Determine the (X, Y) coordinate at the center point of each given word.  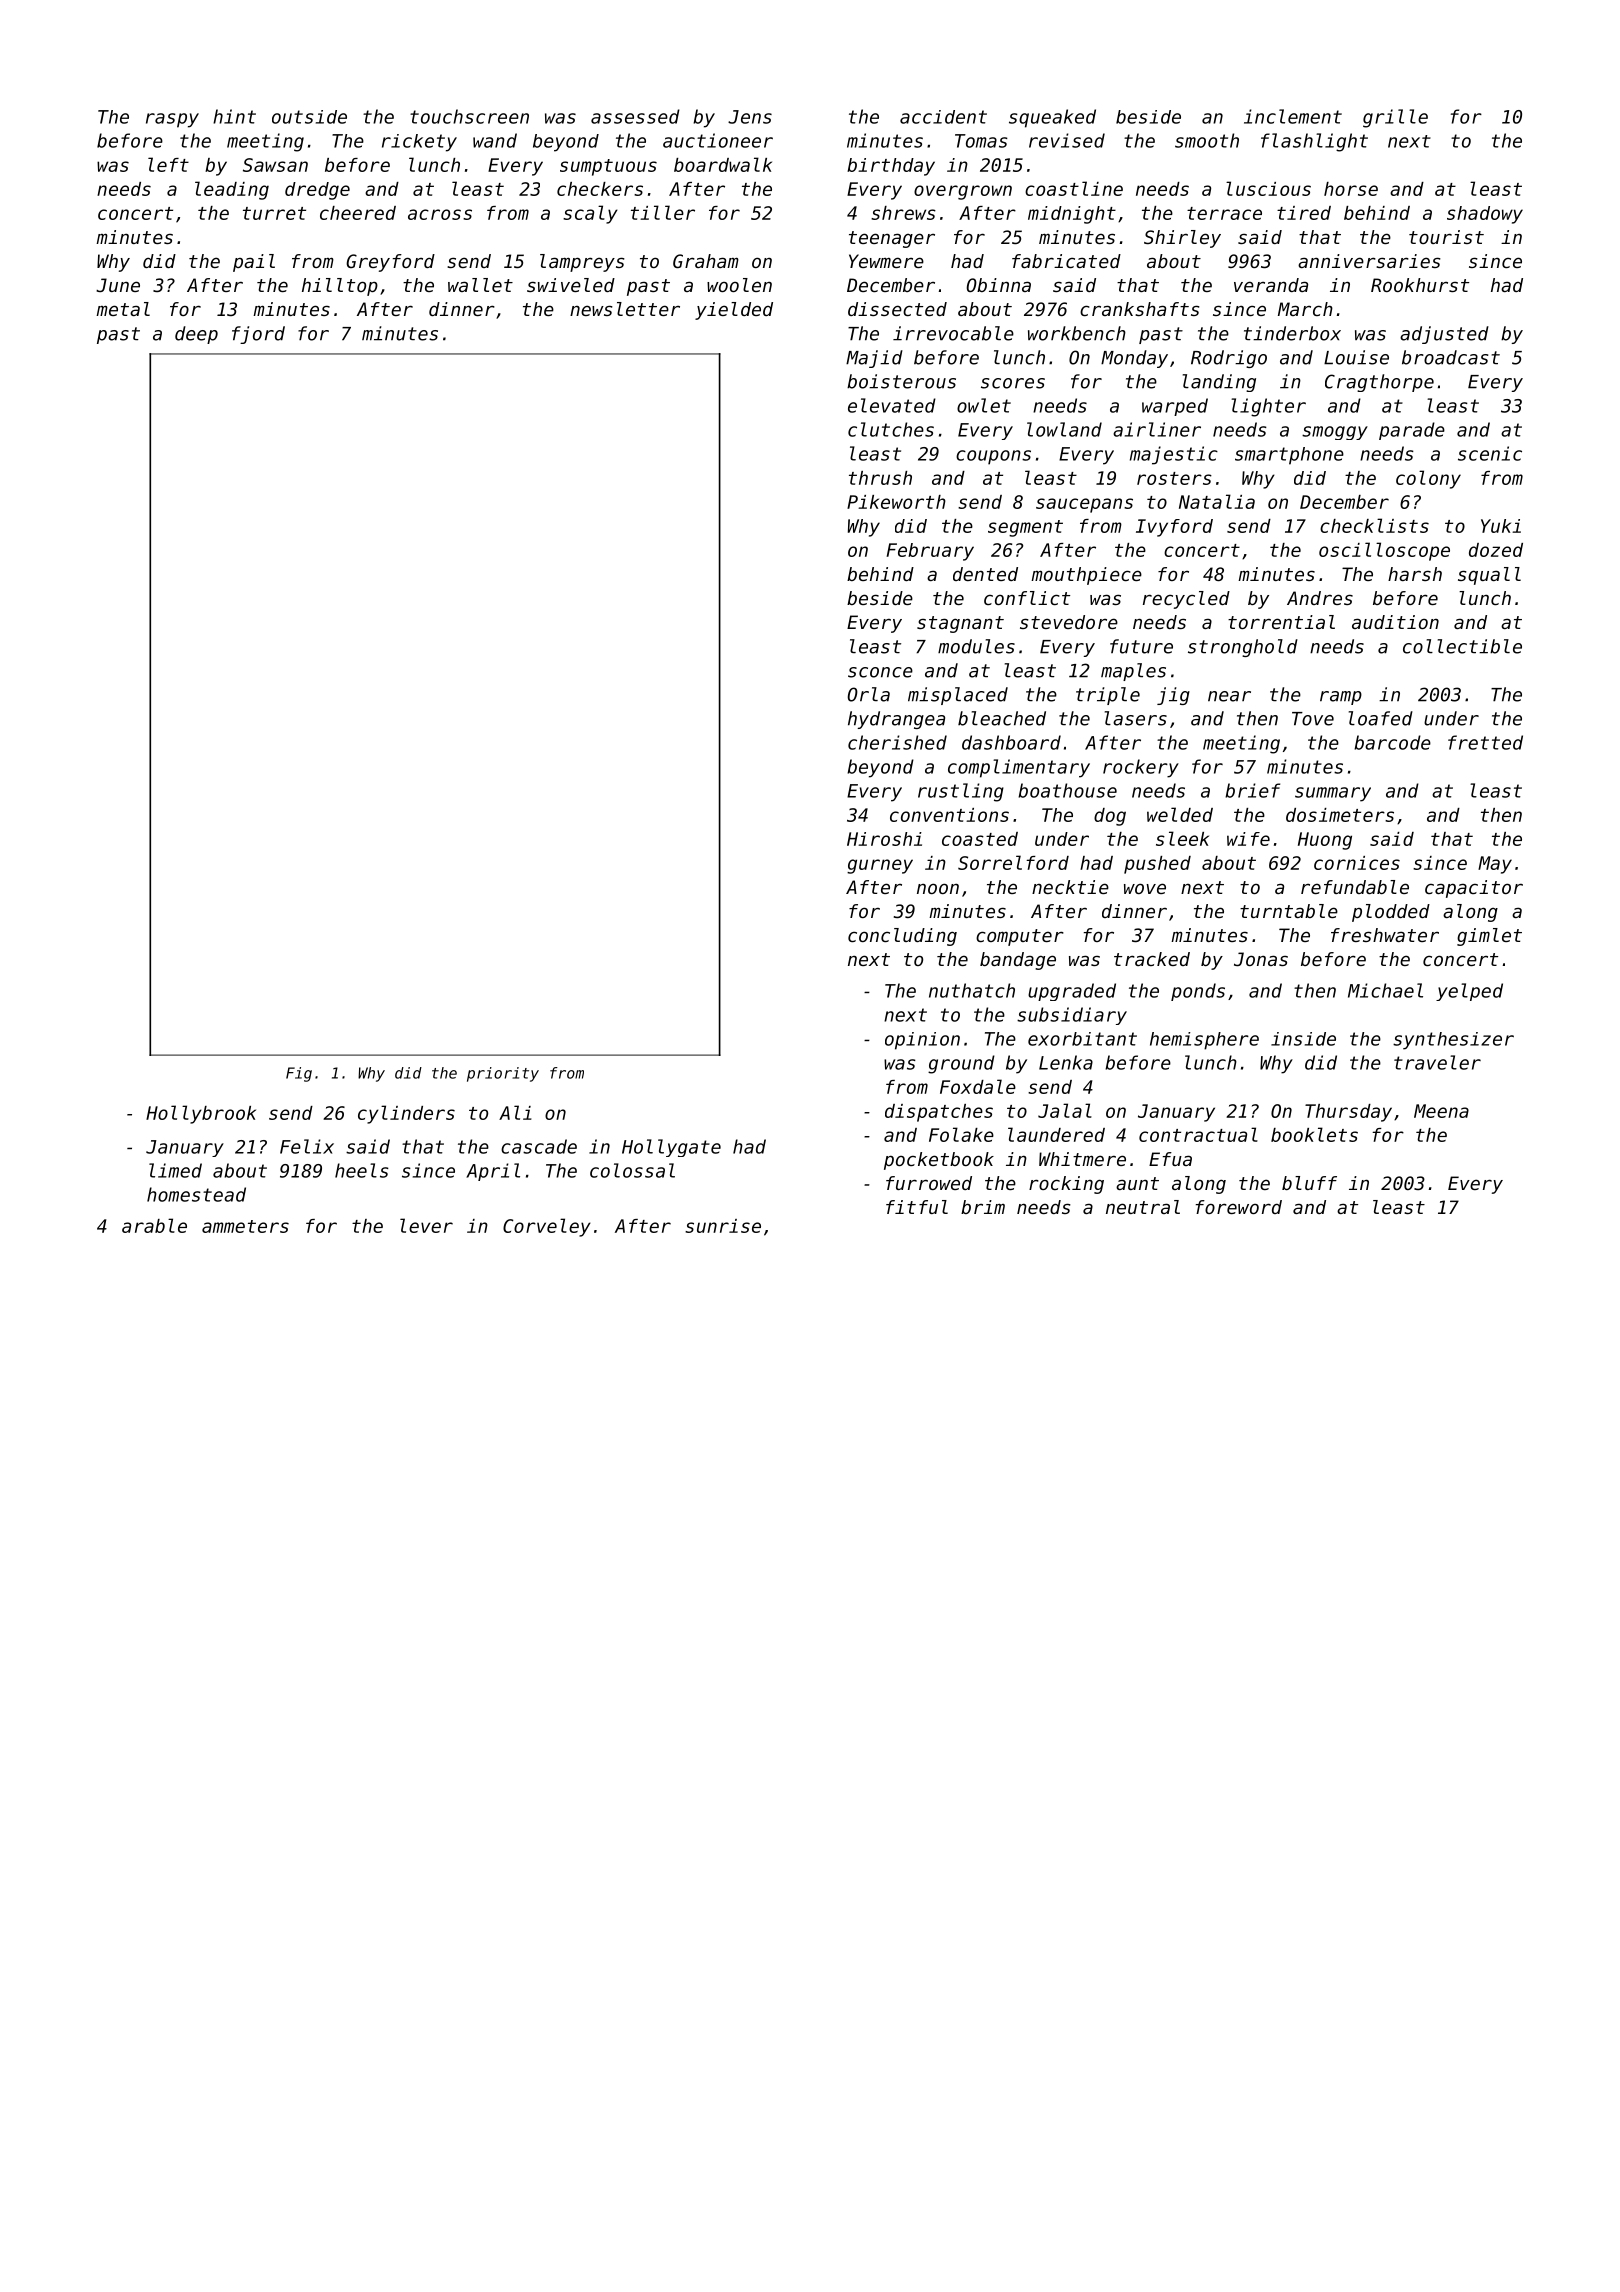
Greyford (390, 263)
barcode (1392, 742)
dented (985, 574)
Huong (1325, 841)
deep (196, 335)
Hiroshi (884, 839)
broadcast (1451, 357)
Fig (299, 1074)
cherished (897, 742)
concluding (902, 937)
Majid (874, 359)
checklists (1374, 525)
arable (154, 1225)
